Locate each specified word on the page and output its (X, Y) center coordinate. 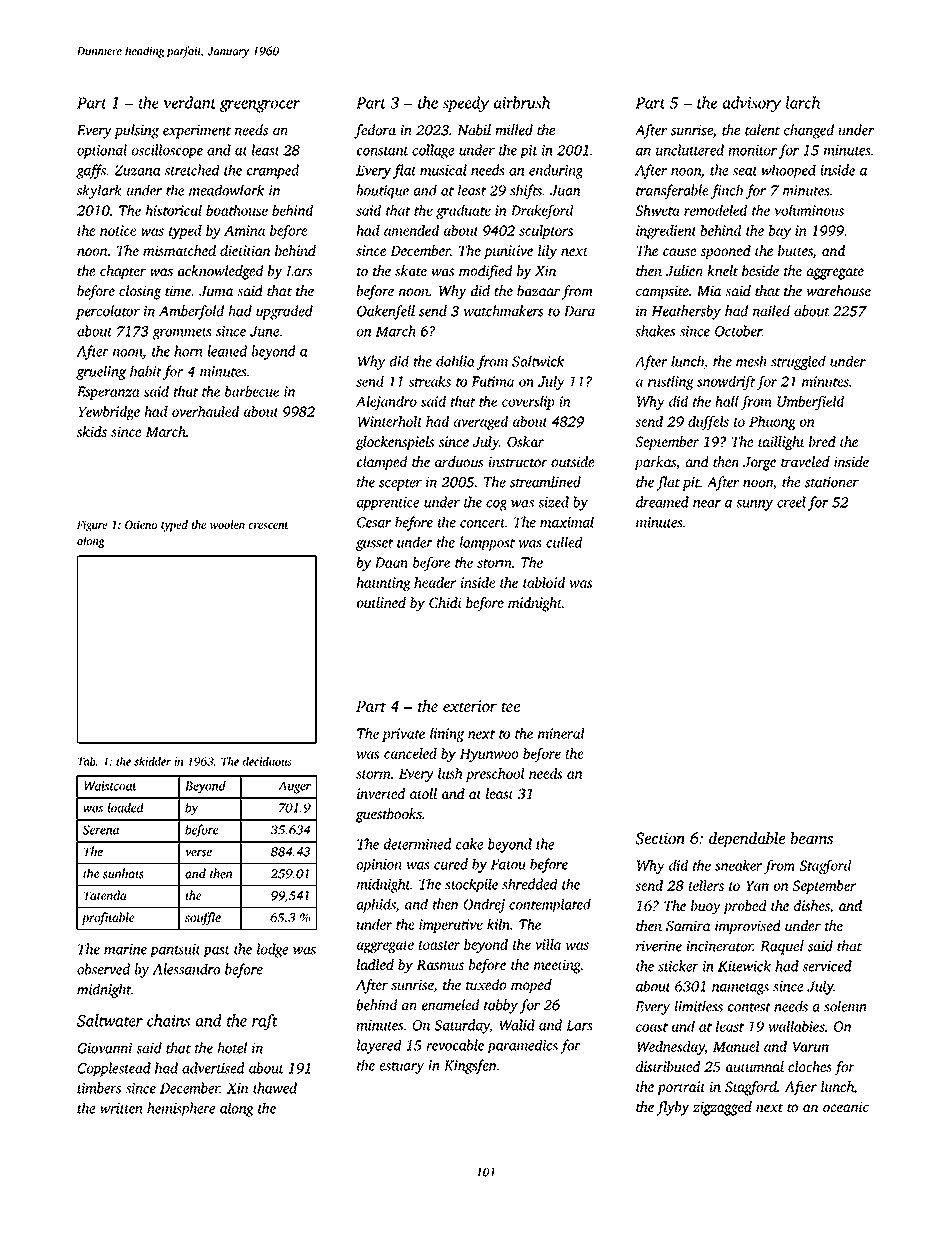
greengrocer (260, 106)
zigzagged (722, 1108)
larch (803, 102)
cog (496, 505)
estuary (401, 1068)
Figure (92, 526)
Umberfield (810, 402)
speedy (466, 104)
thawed (275, 1088)
